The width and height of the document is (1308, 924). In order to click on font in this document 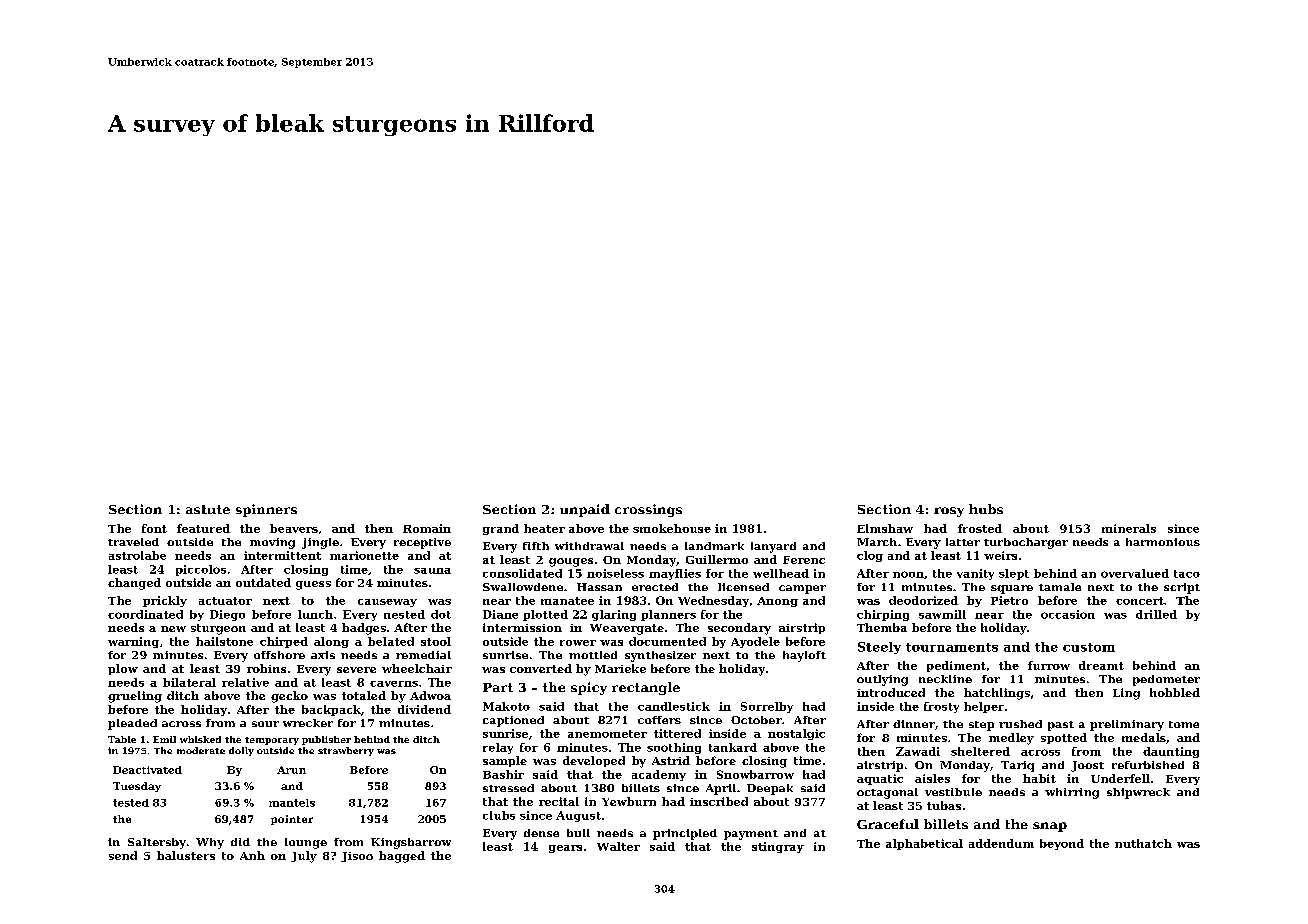, I will do `click(154, 528)`.
